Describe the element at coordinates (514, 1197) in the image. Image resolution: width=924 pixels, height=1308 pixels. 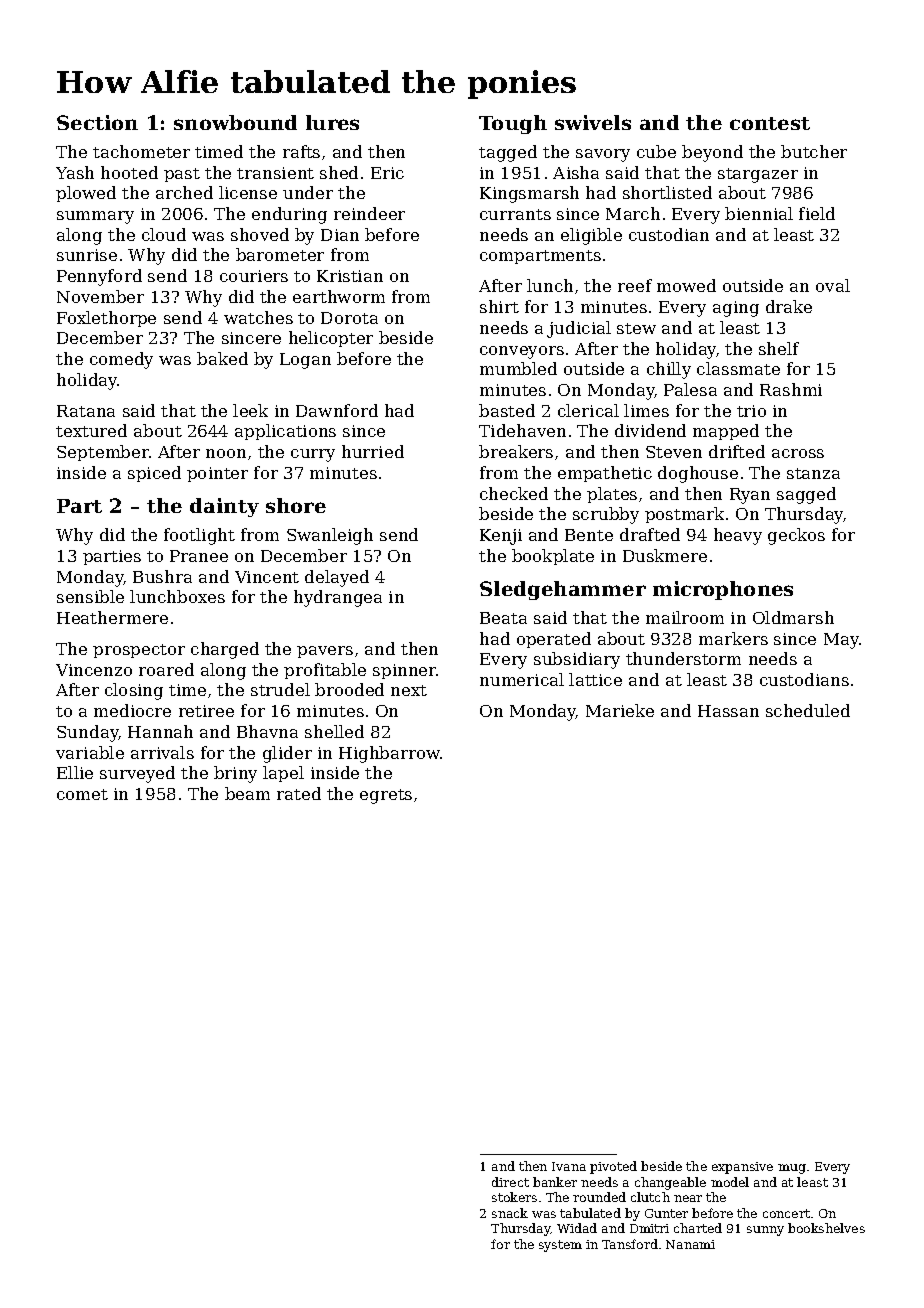
I see `stokers` at that location.
